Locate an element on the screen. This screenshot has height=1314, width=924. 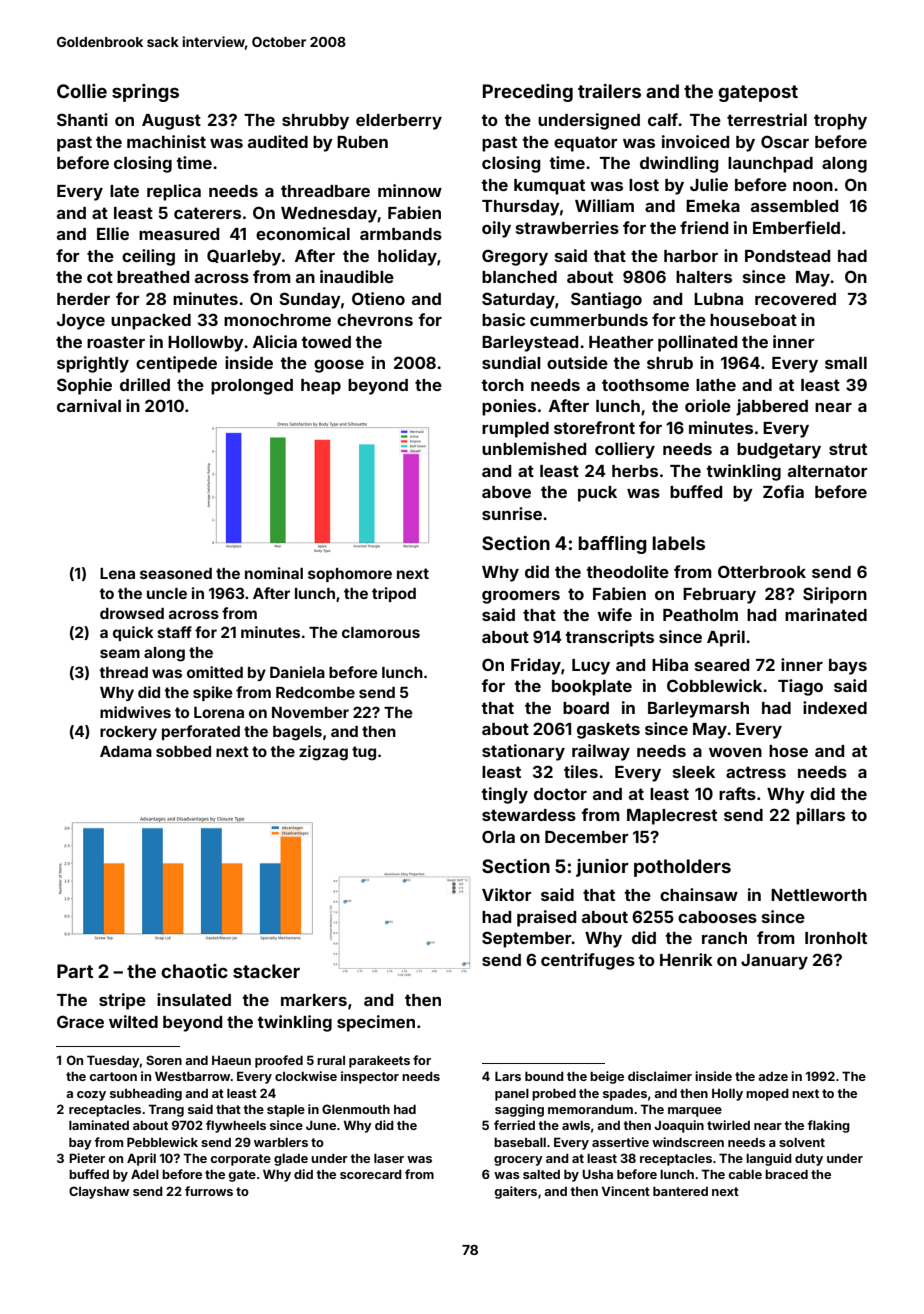
perforated is located at coordinates (201, 732).
